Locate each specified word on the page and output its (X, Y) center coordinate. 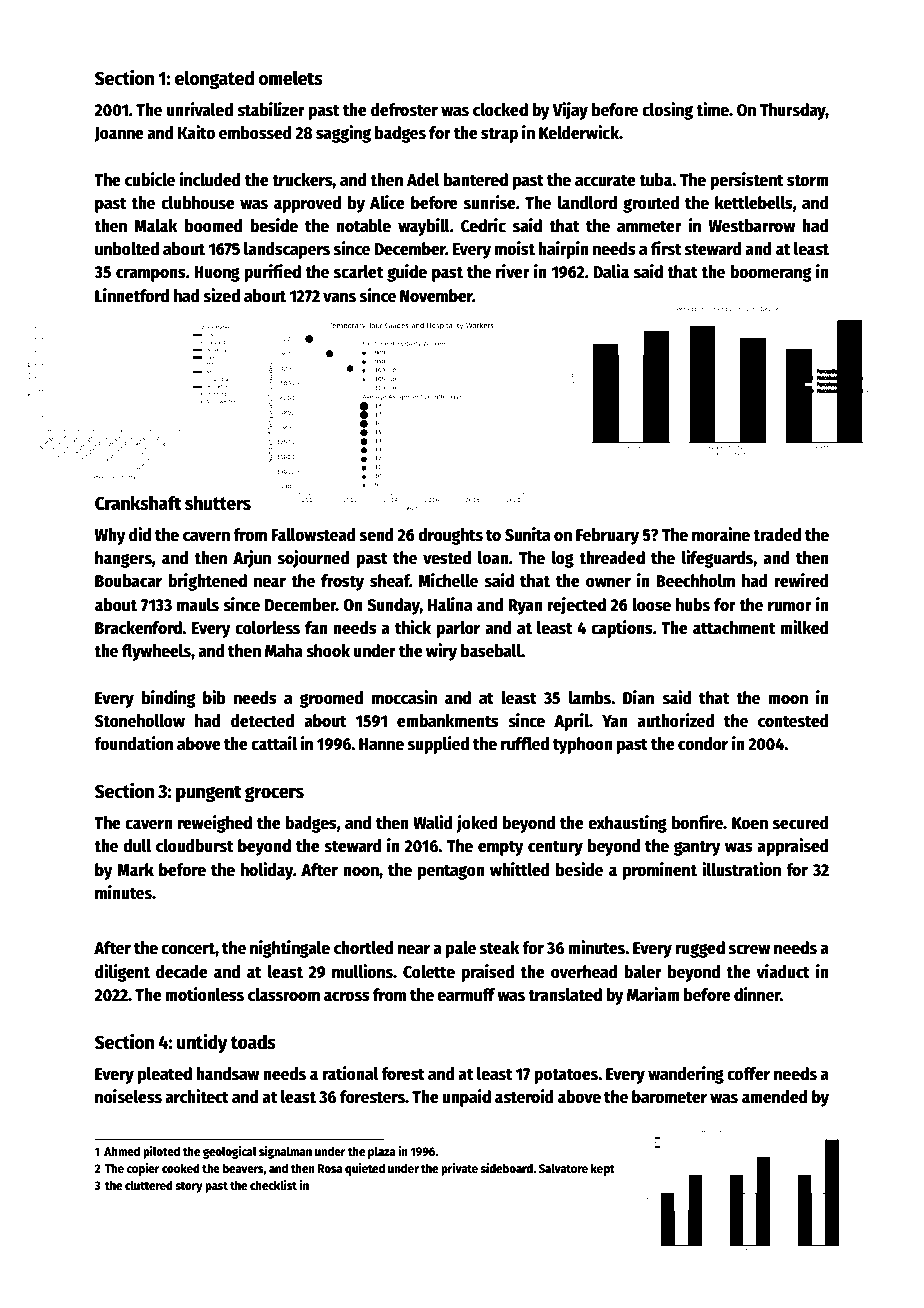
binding (169, 699)
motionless (204, 994)
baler (643, 972)
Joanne (119, 134)
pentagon (451, 872)
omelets (290, 78)
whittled (520, 869)
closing (667, 111)
